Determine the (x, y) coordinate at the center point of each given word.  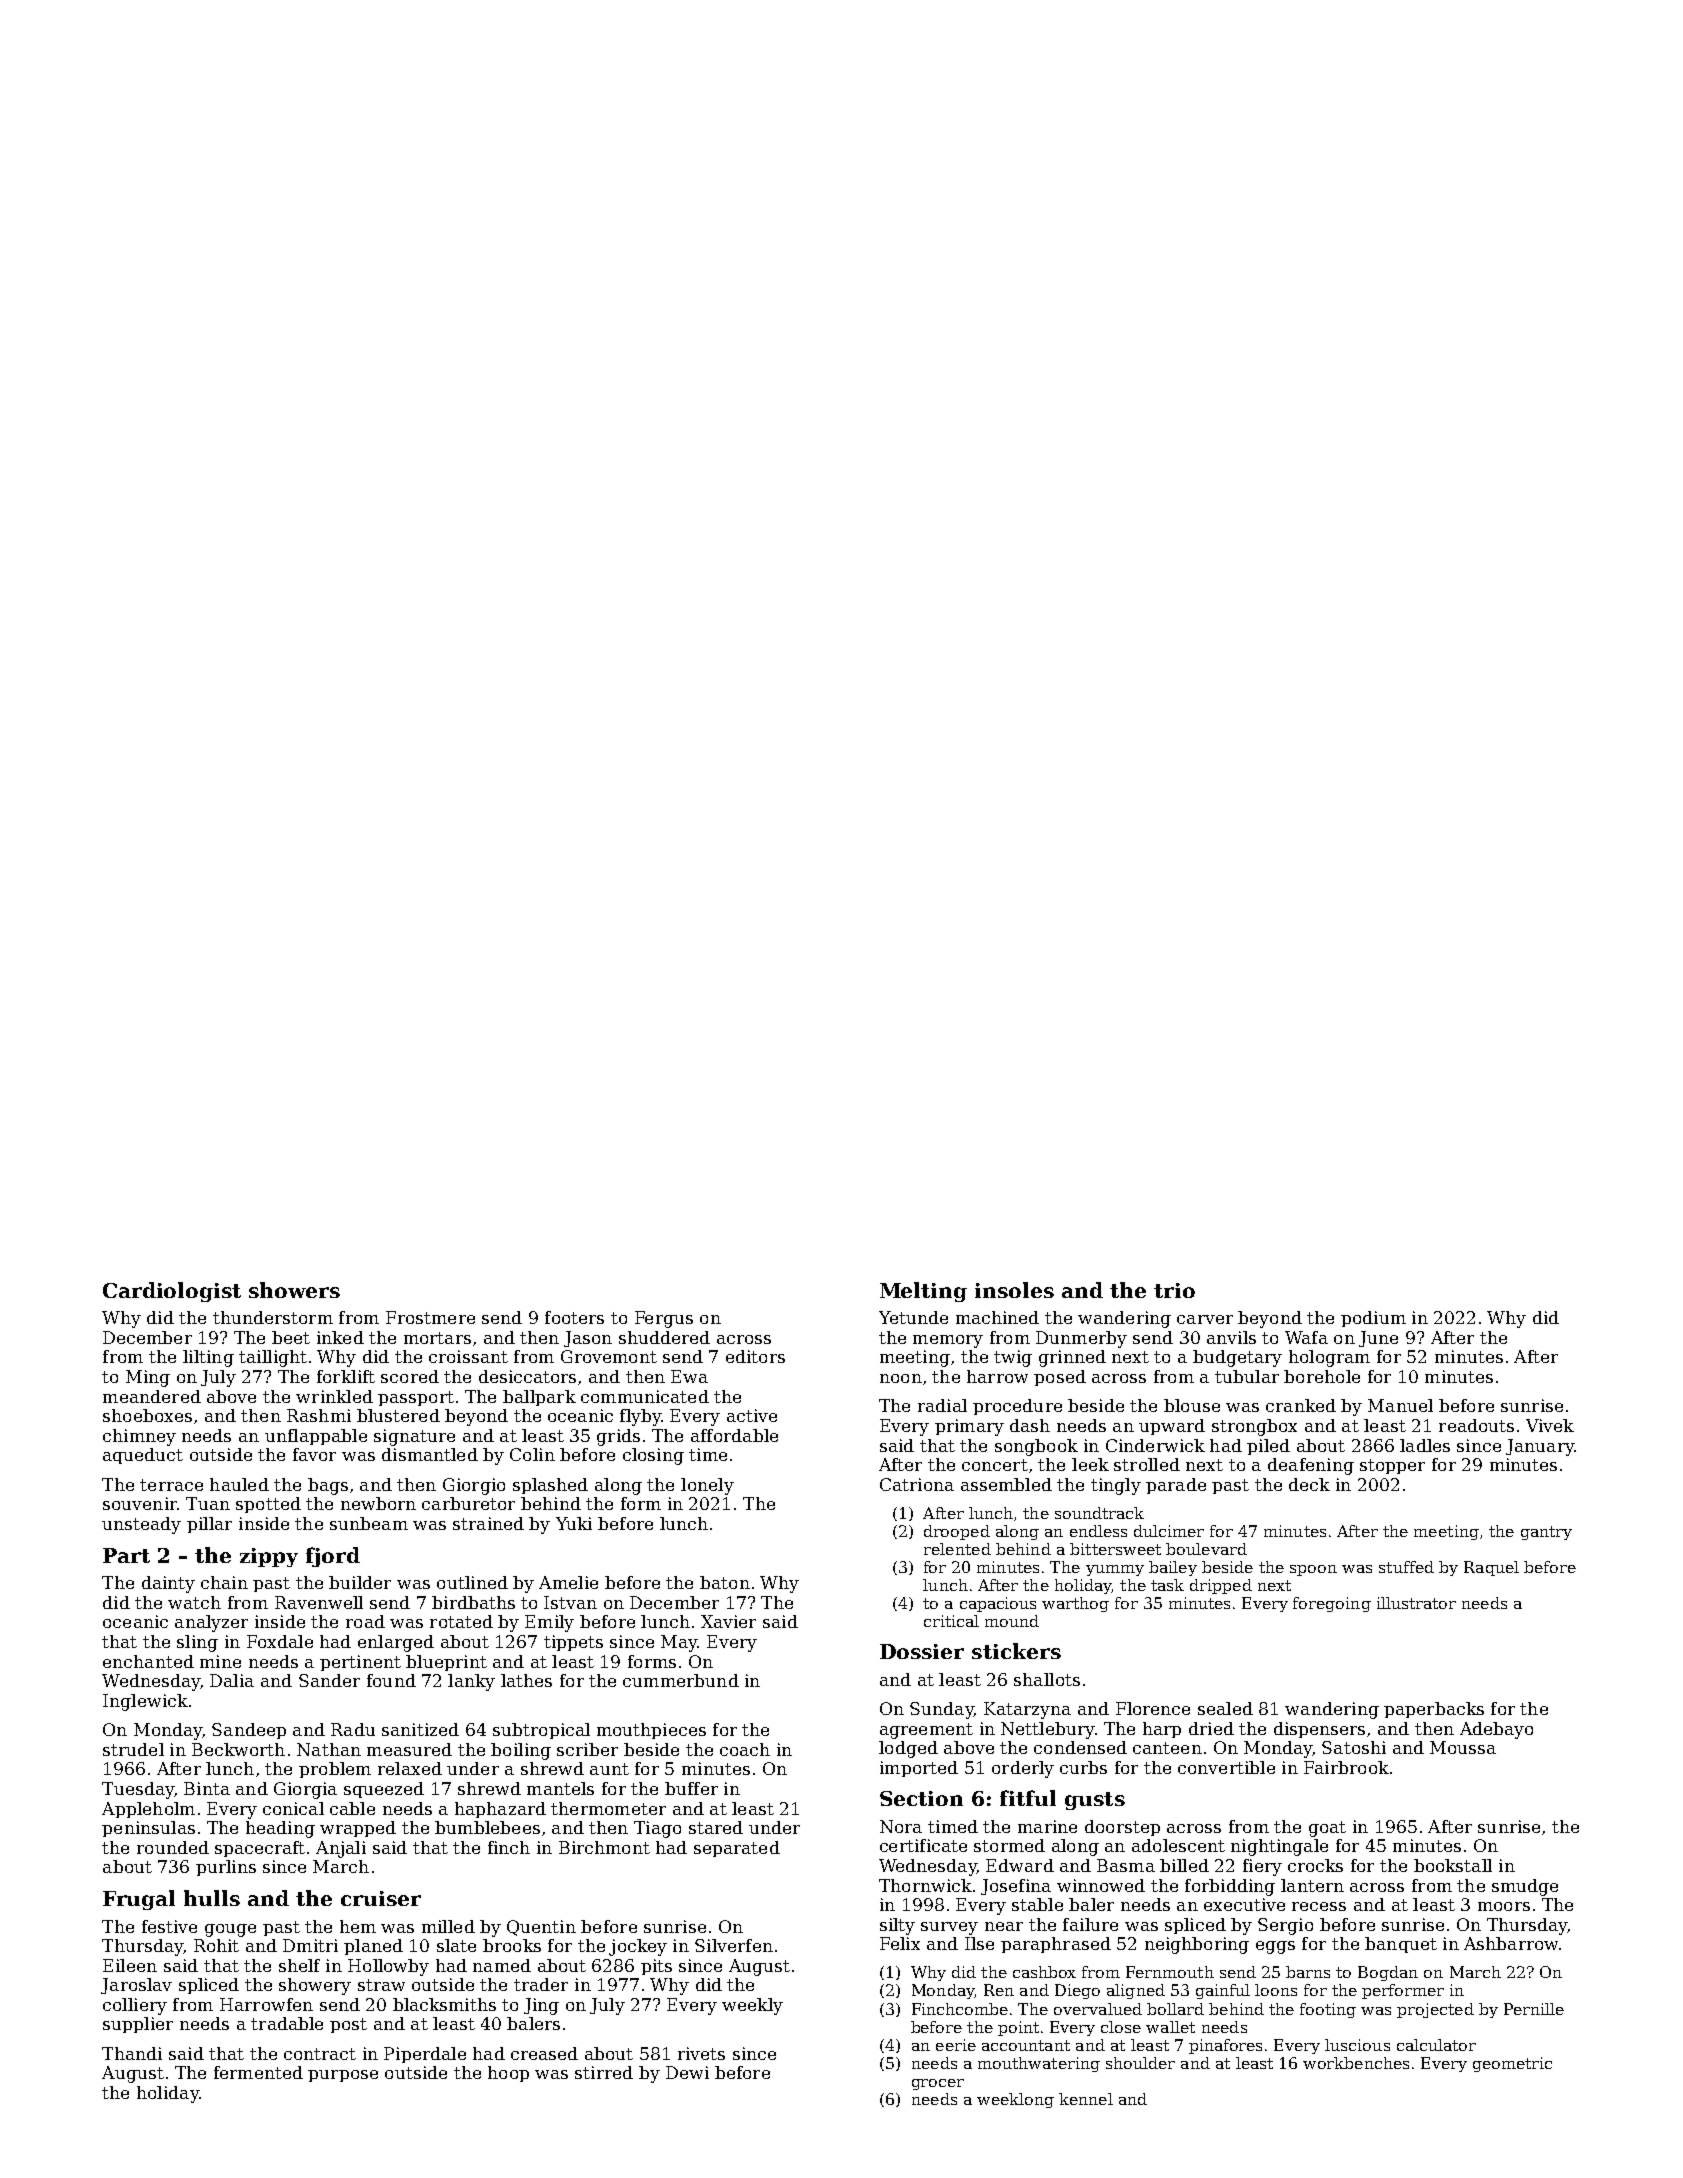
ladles (1425, 1445)
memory (948, 1341)
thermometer (608, 1808)
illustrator (1416, 1603)
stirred (604, 2072)
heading (280, 1829)
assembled (1006, 1484)
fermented (258, 2072)
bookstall (1453, 1865)
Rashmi (319, 1415)
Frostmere (430, 1317)
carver (1205, 1319)
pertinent (360, 1663)
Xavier (728, 1621)
